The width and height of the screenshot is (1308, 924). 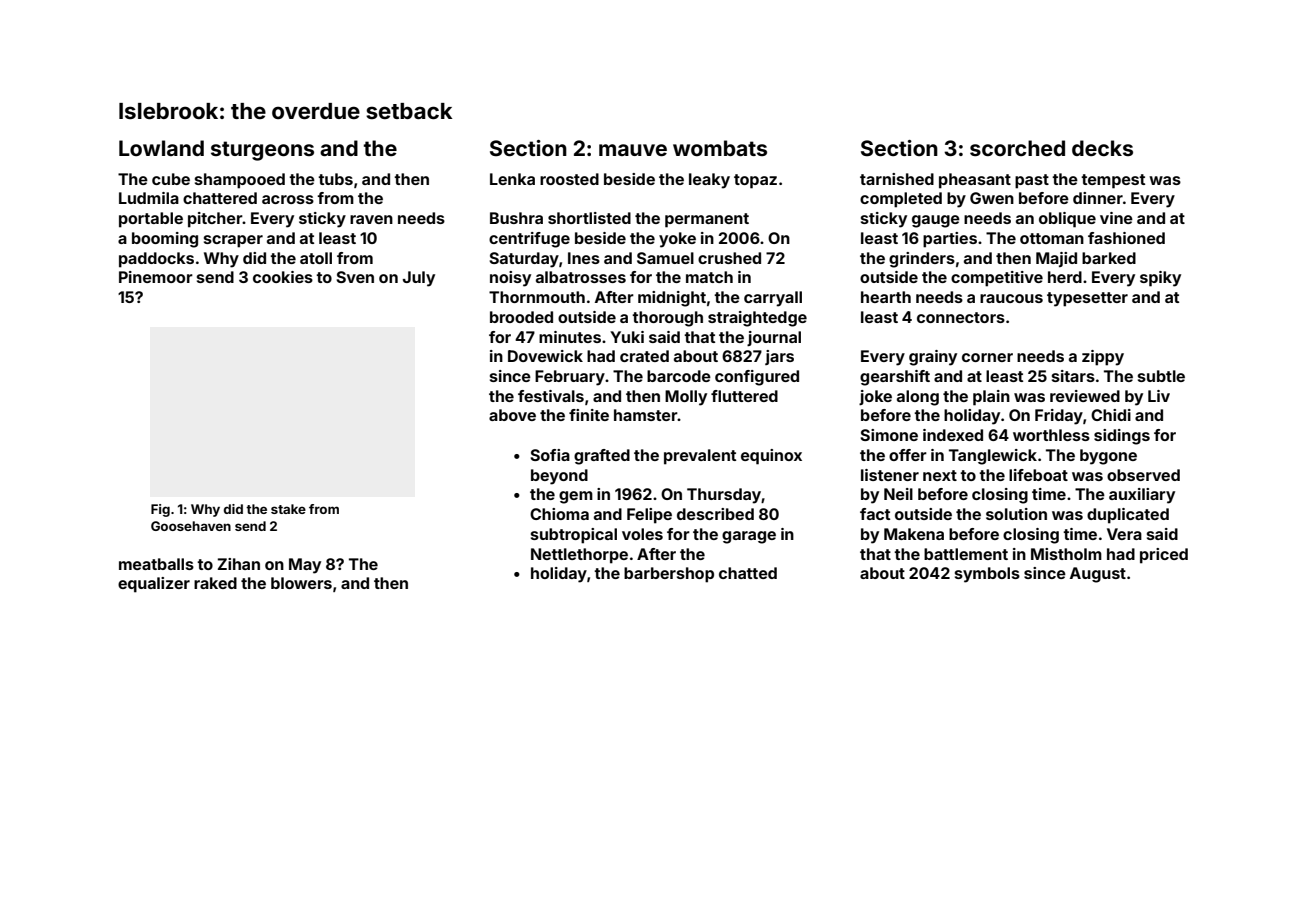 What do you see at coordinates (936, 221) in the screenshot?
I see `gauge` at bounding box center [936, 221].
